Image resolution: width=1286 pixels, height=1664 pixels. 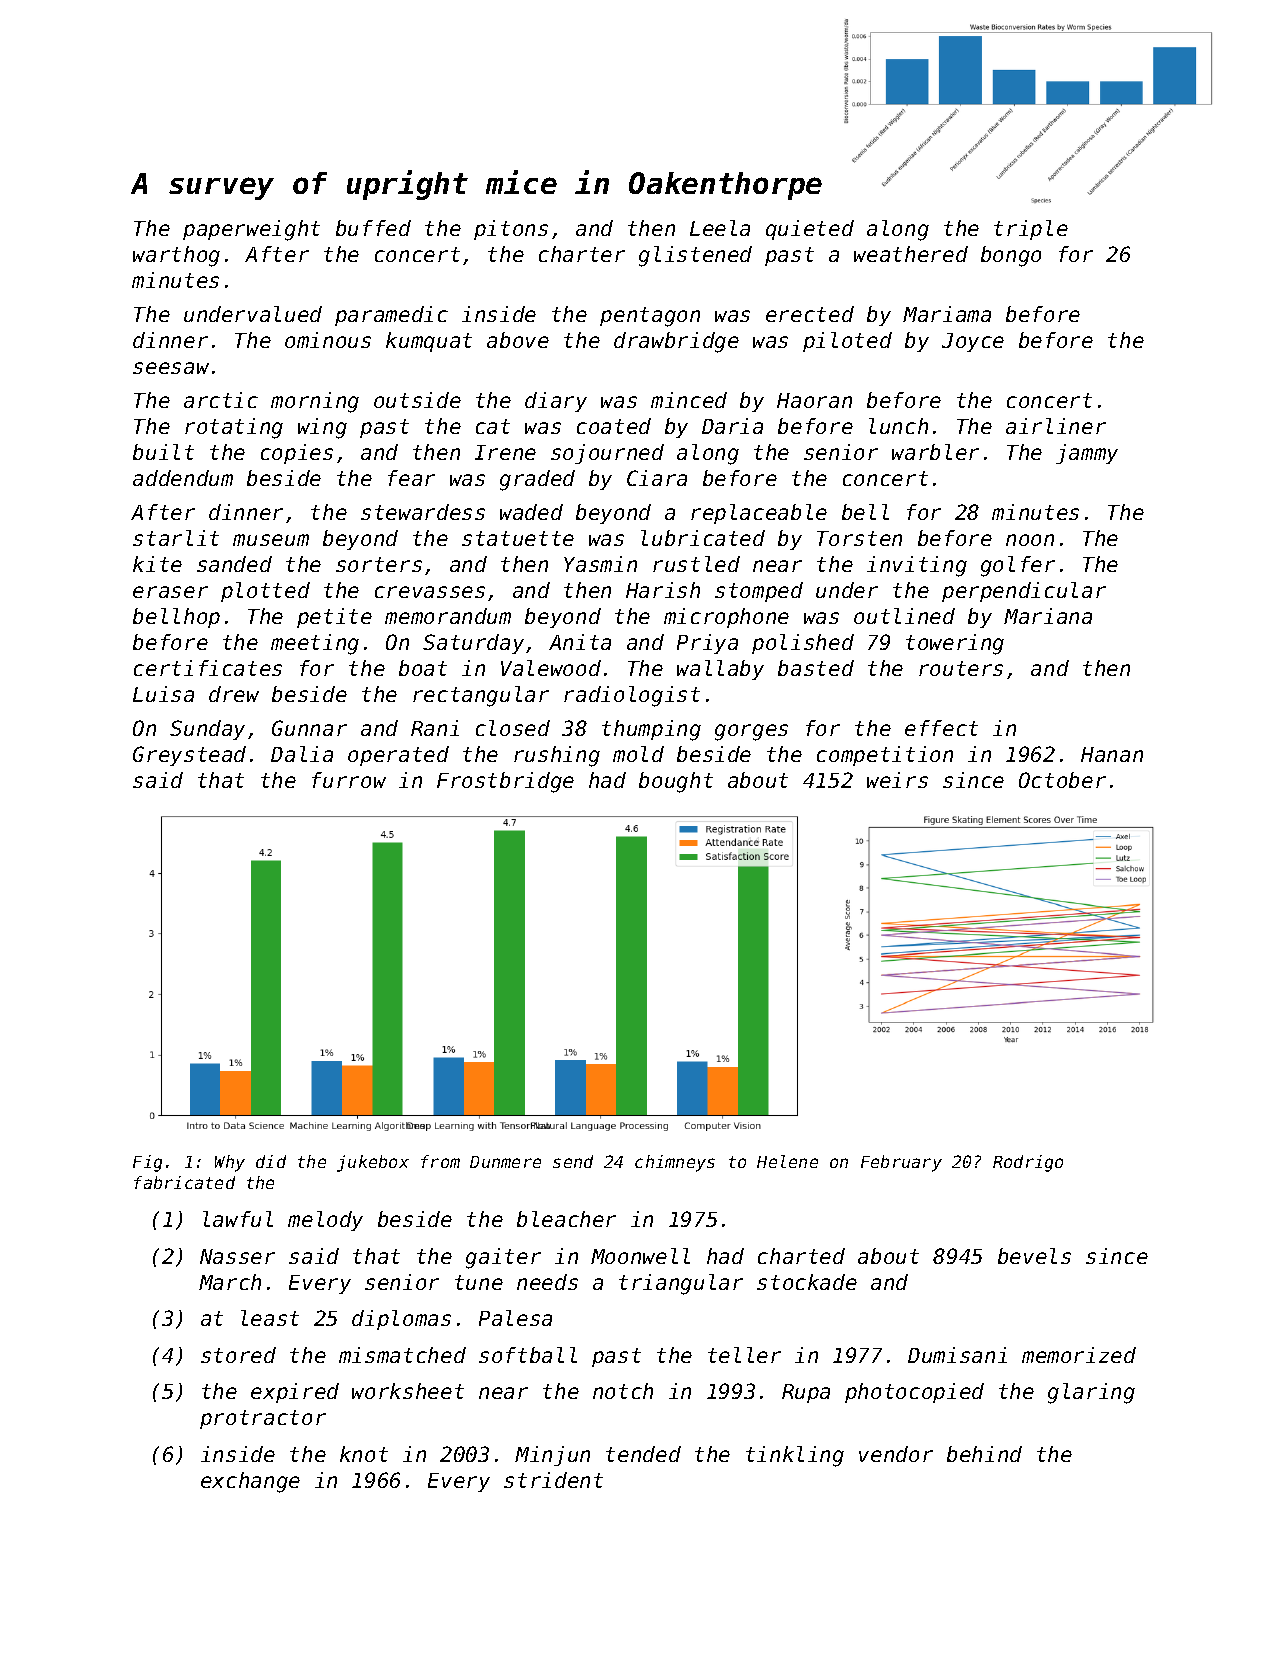 What do you see at coordinates (551, 668) in the document?
I see `Valewood` at bounding box center [551, 668].
